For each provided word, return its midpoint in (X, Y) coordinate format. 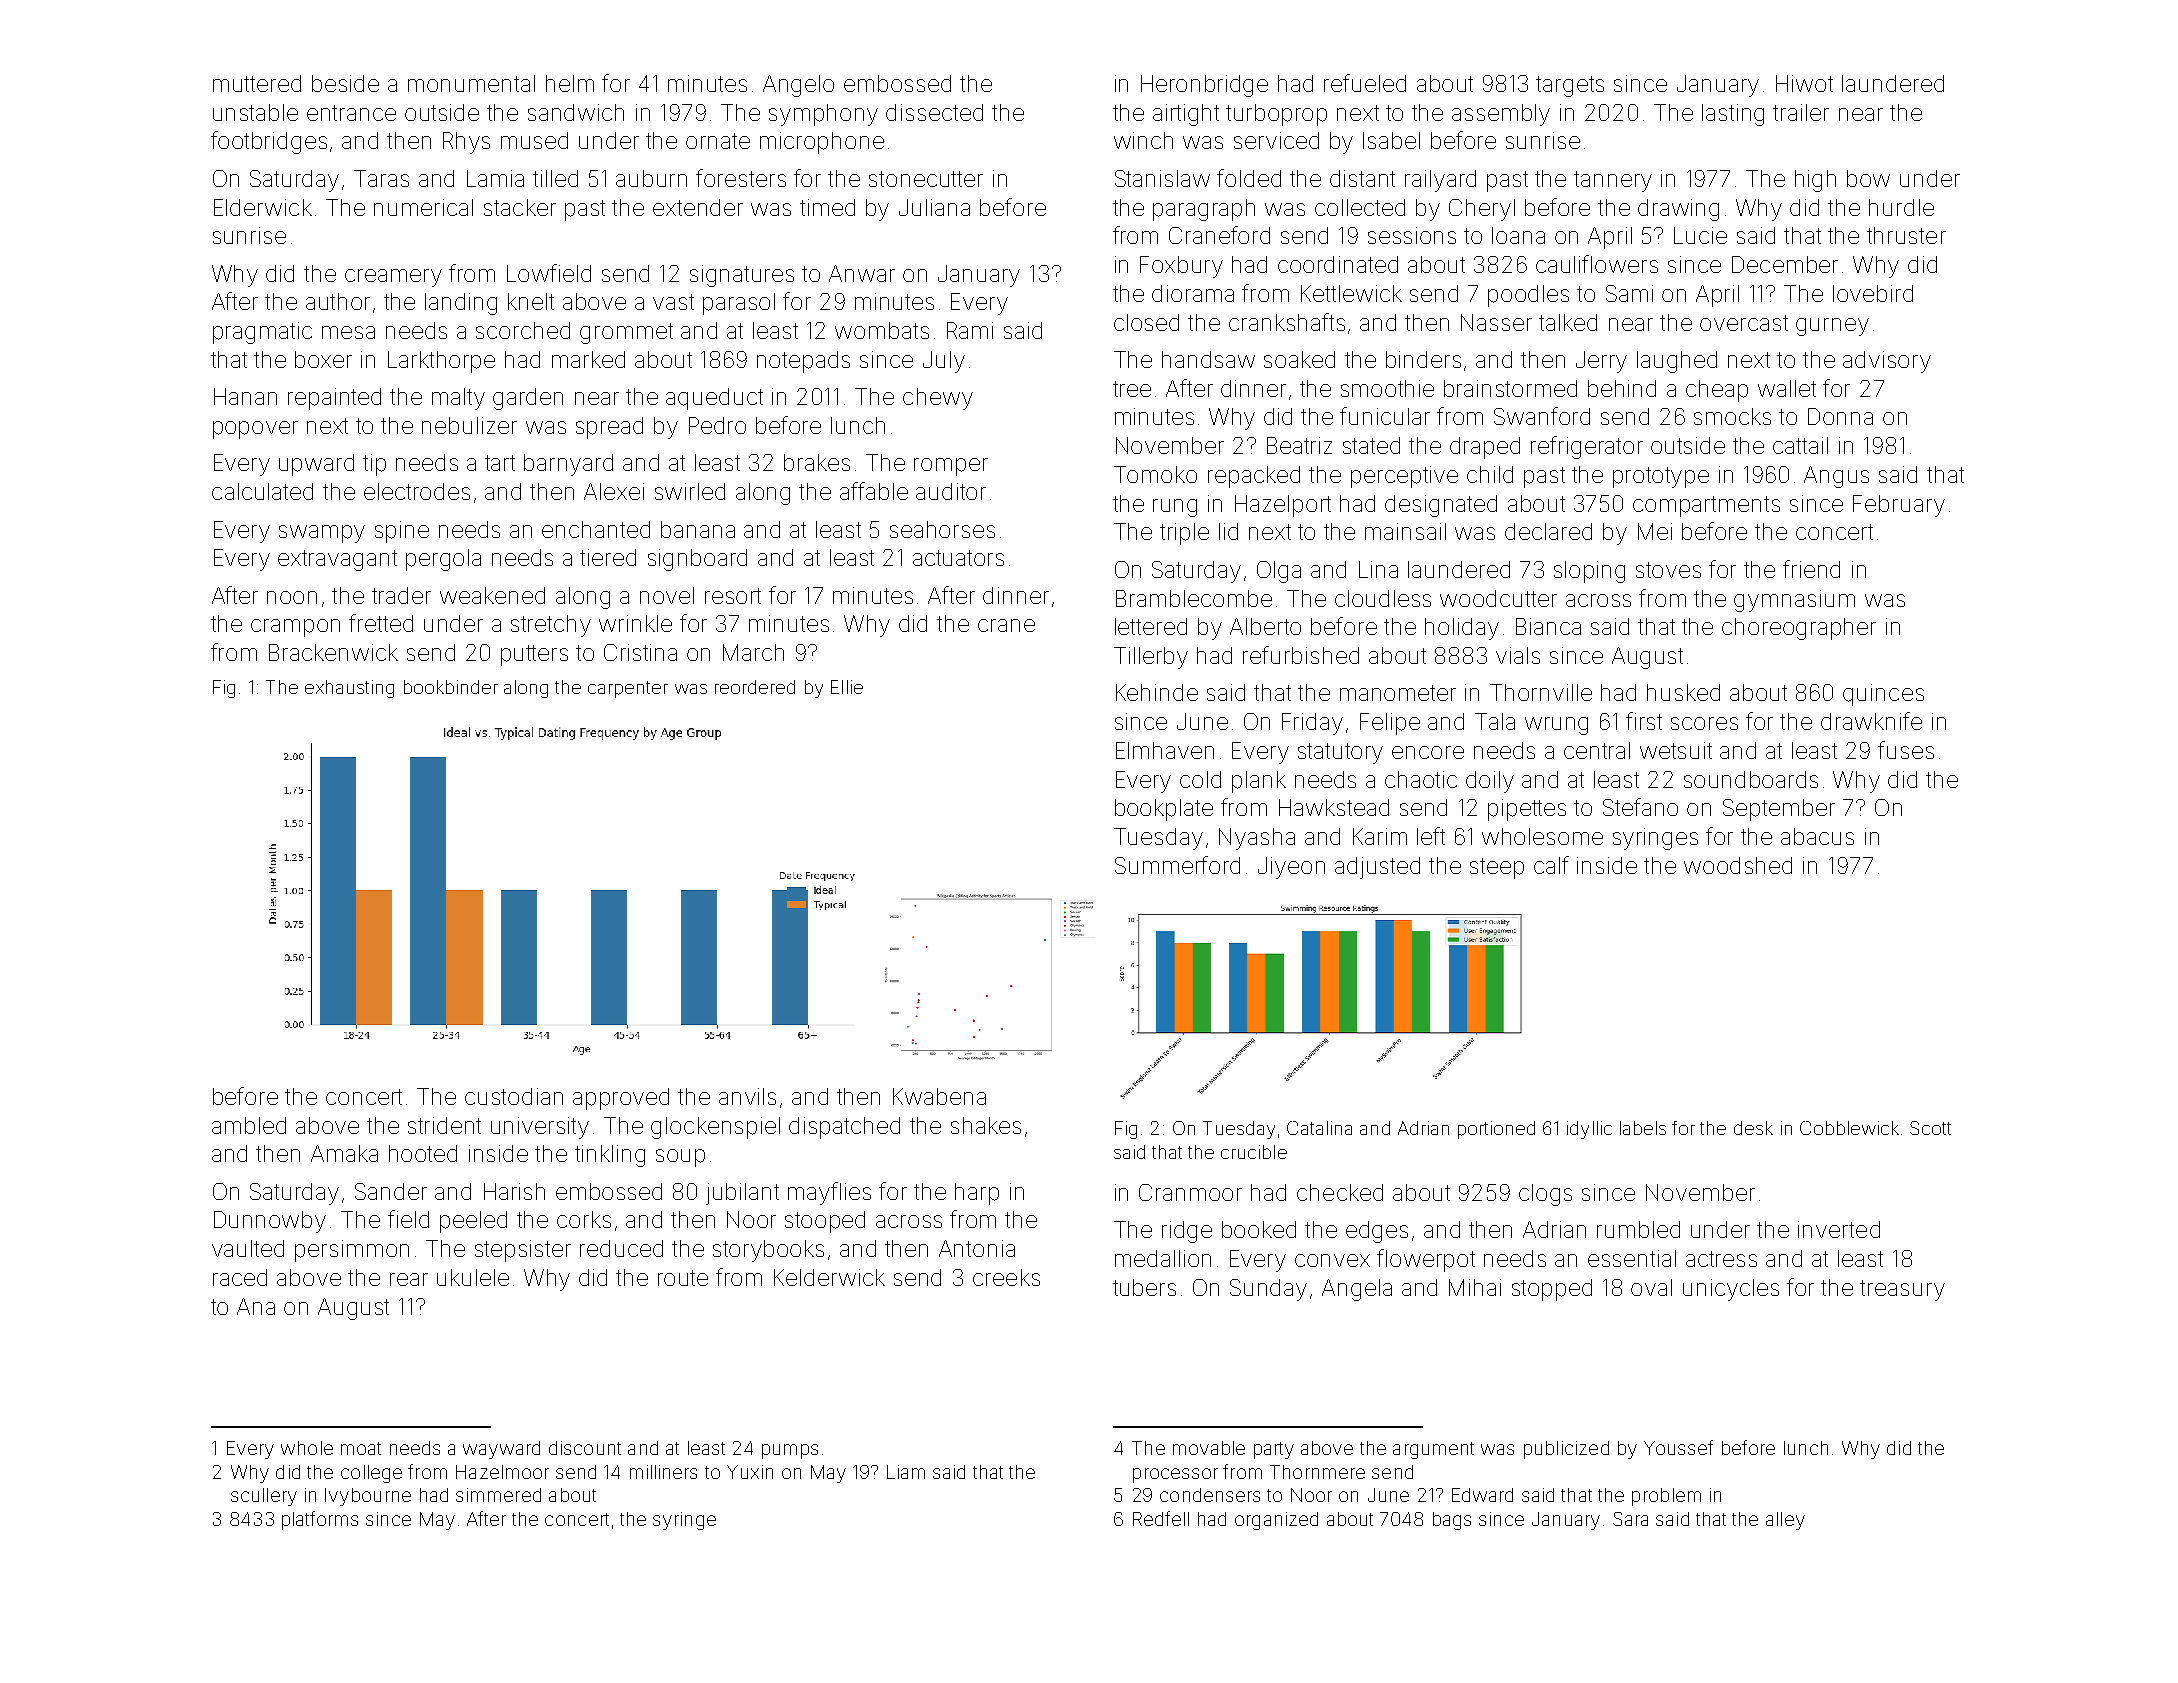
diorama (1193, 293)
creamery (393, 278)
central (1597, 750)
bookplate (1164, 810)
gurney (1832, 327)
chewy (938, 399)
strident (444, 1125)
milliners (663, 1472)
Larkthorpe (441, 362)
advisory (1887, 362)
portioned (1496, 1130)
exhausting (349, 689)
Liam (906, 1472)
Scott (1930, 1128)
